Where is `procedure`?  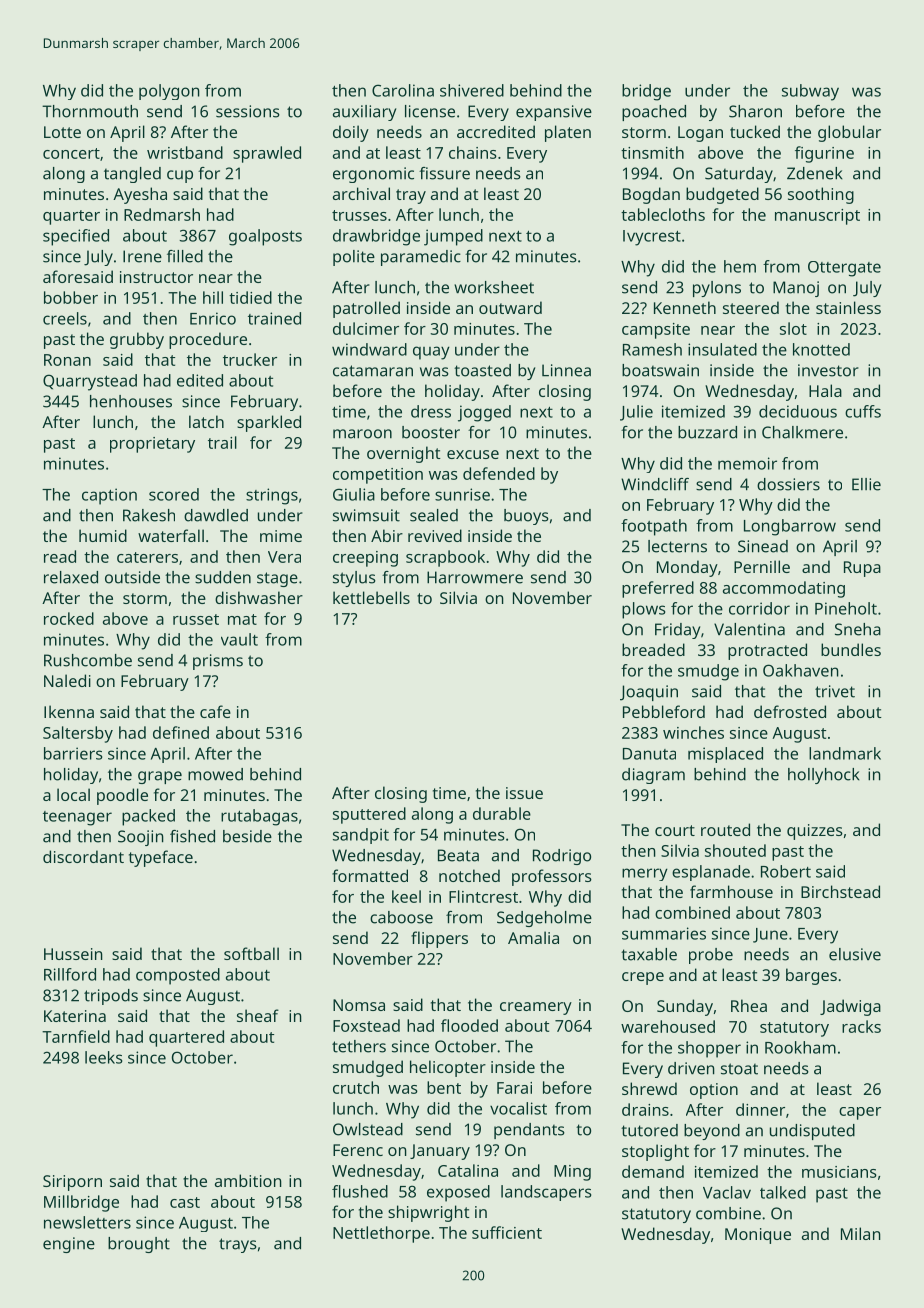 procedure is located at coordinates (208, 340).
